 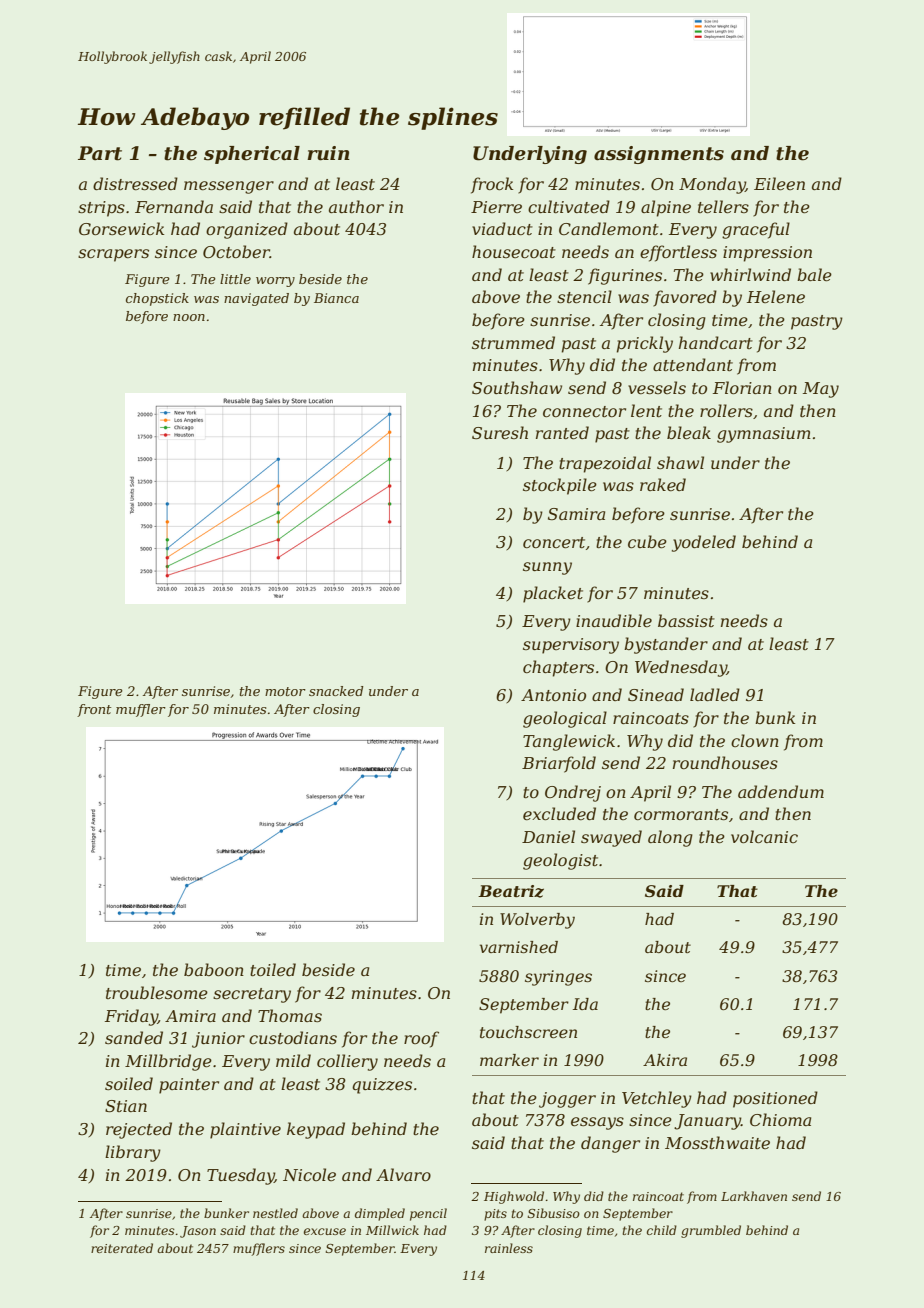 I want to click on ladled, so click(x=715, y=694).
